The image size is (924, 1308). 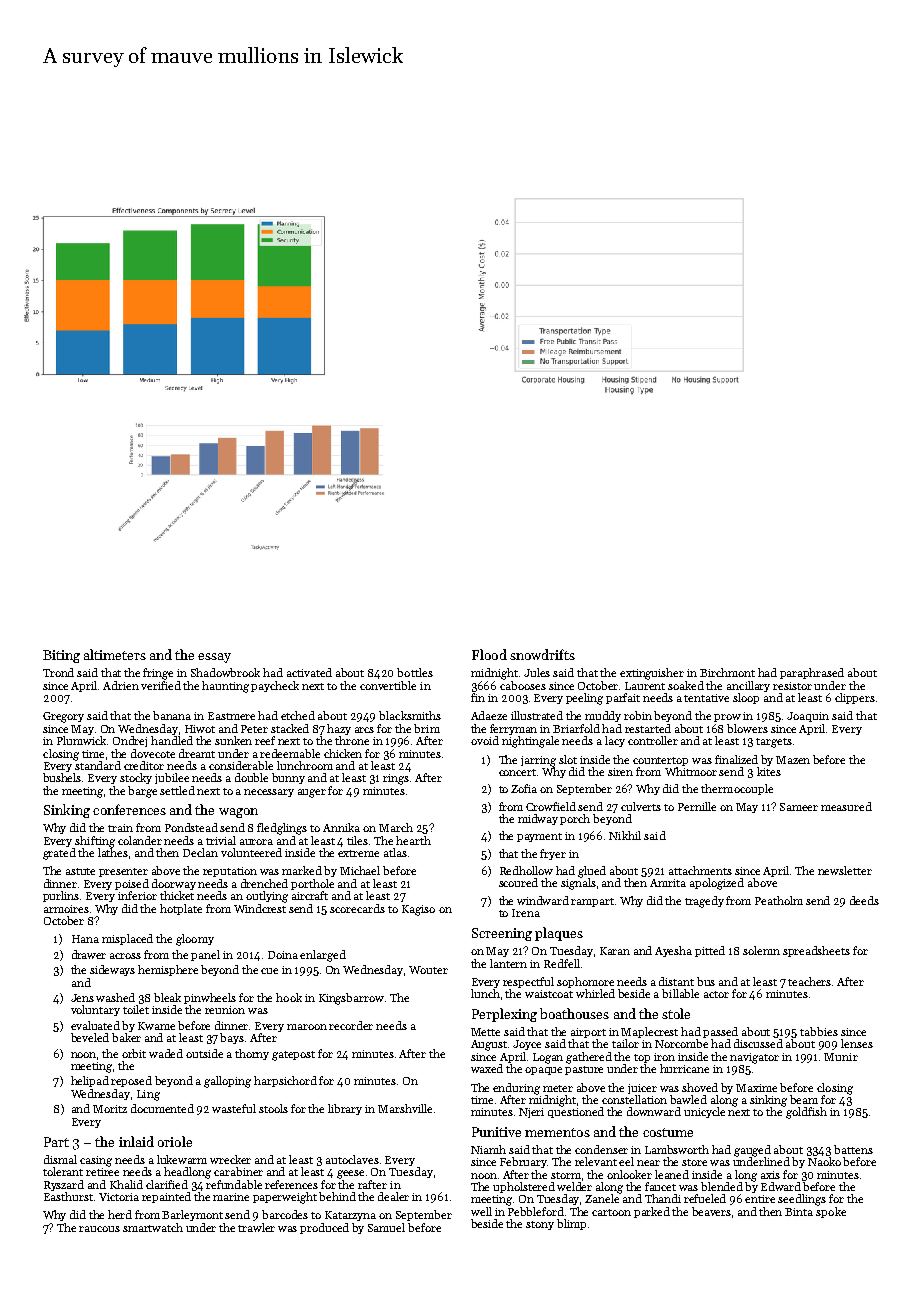 What do you see at coordinates (540, 1225) in the document?
I see `stony` at bounding box center [540, 1225].
